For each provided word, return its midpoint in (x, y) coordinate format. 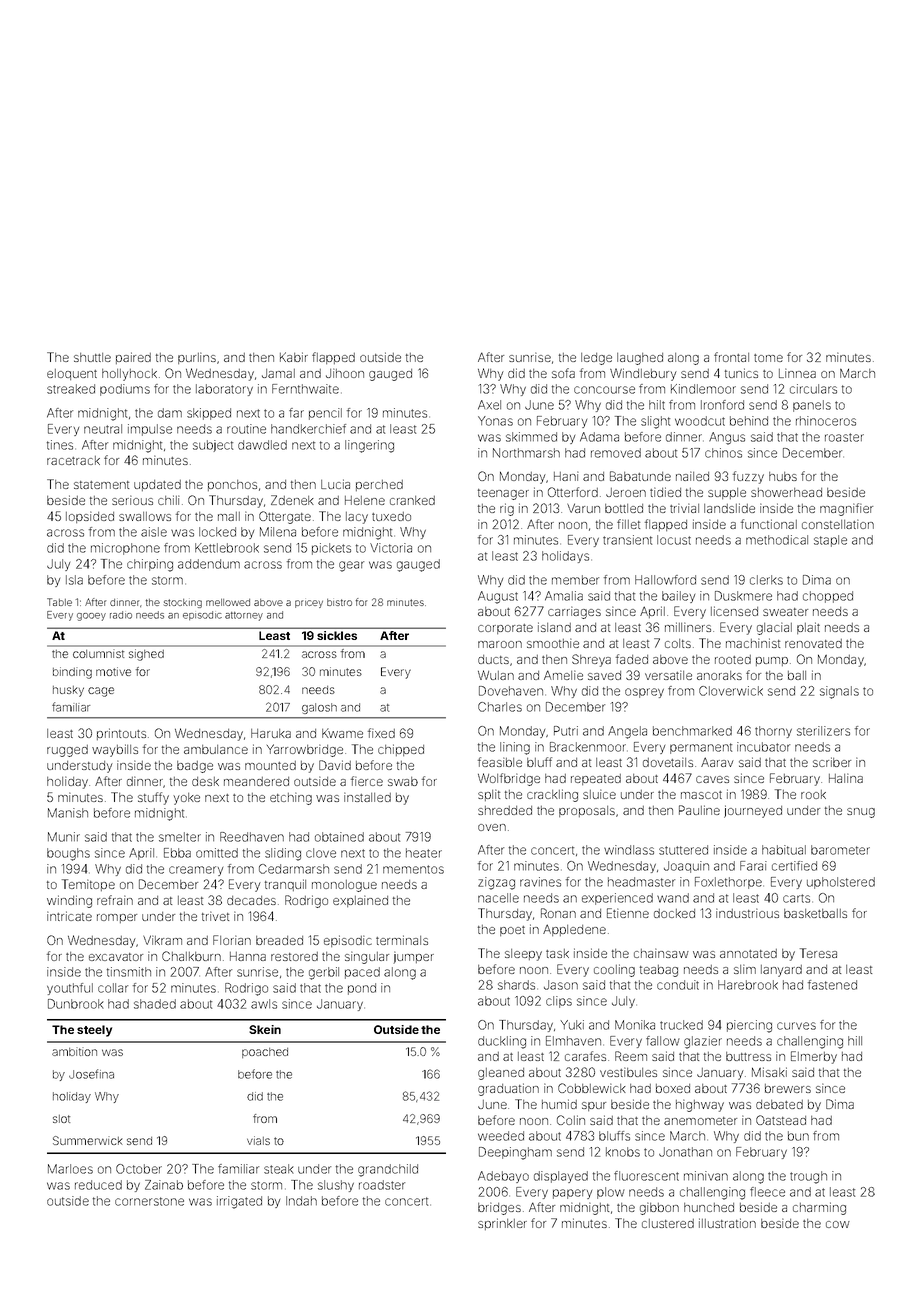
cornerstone (149, 1201)
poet (512, 931)
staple (830, 541)
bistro (339, 602)
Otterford (573, 492)
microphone (125, 549)
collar (113, 988)
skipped (209, 414)
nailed (692, 476)
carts (796, 898)
